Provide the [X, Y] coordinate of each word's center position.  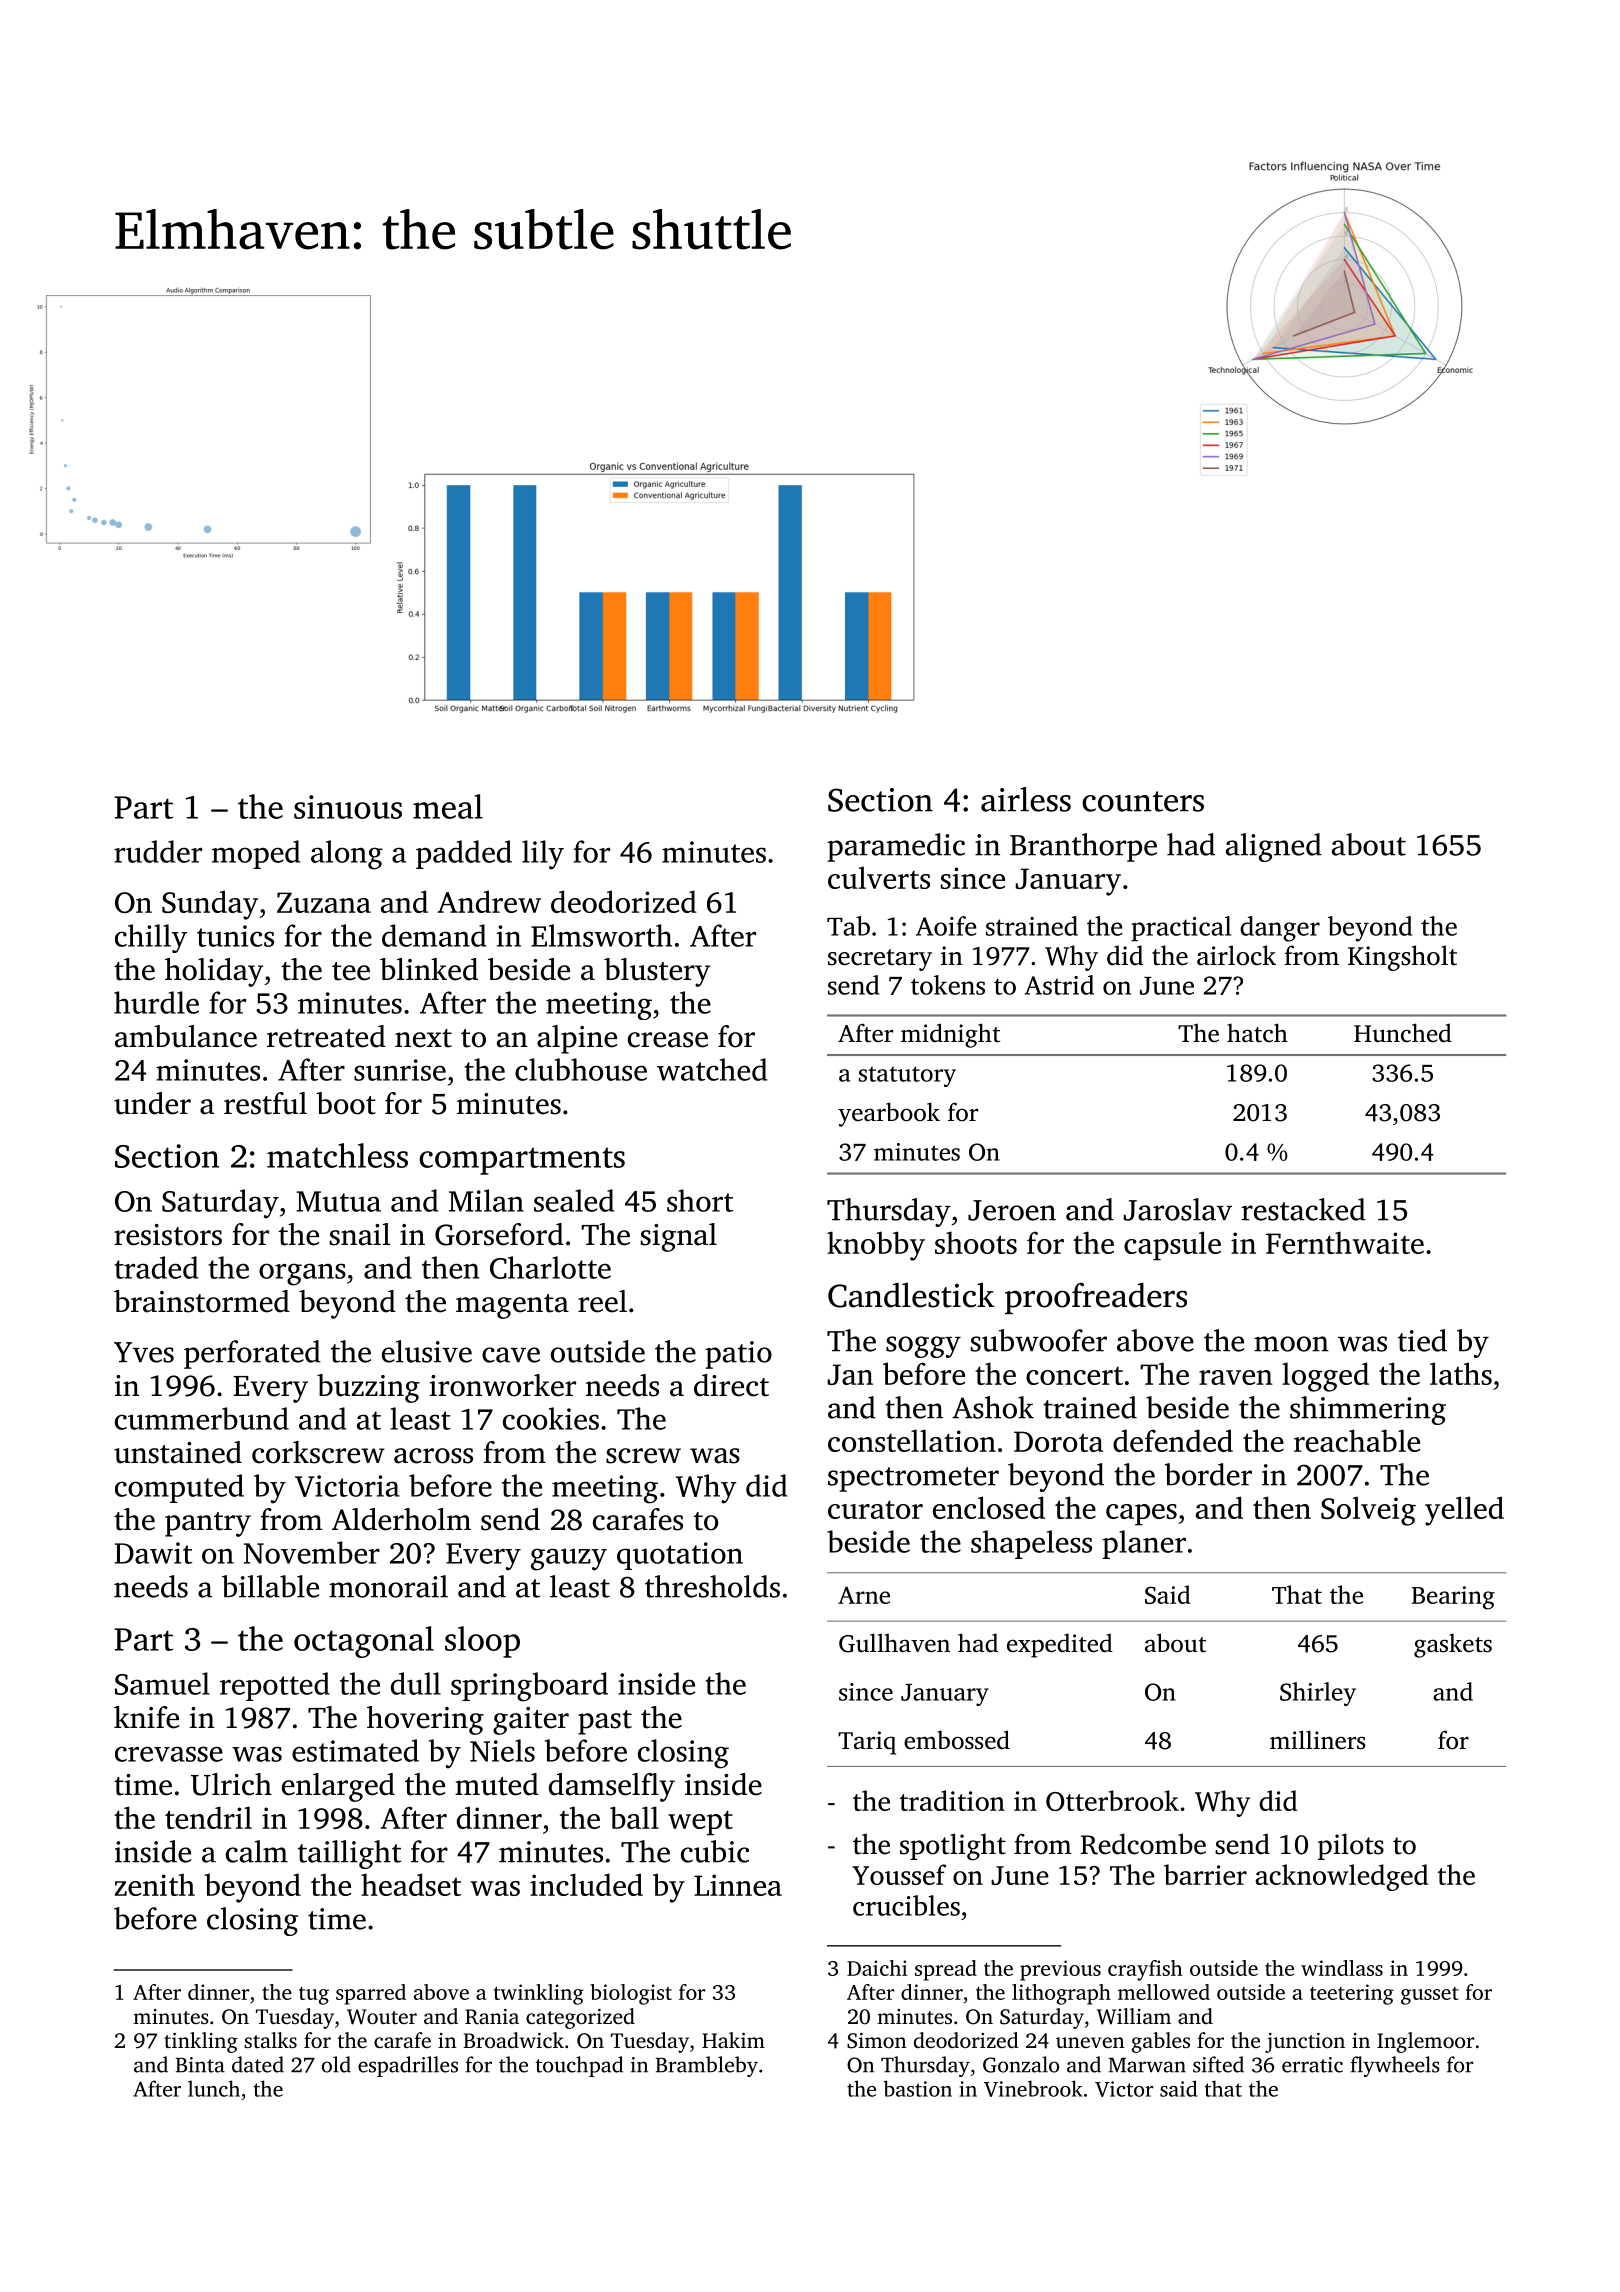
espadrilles [408, 2066]
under [152, 1103]
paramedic [896, 847]
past [605, 1722]
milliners [1317, 1740]
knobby [876, 1246]
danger [1280, 929]
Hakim [733, 2040]
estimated [355, 1750]
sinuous [348, 807]
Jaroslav [1177, 1209]
